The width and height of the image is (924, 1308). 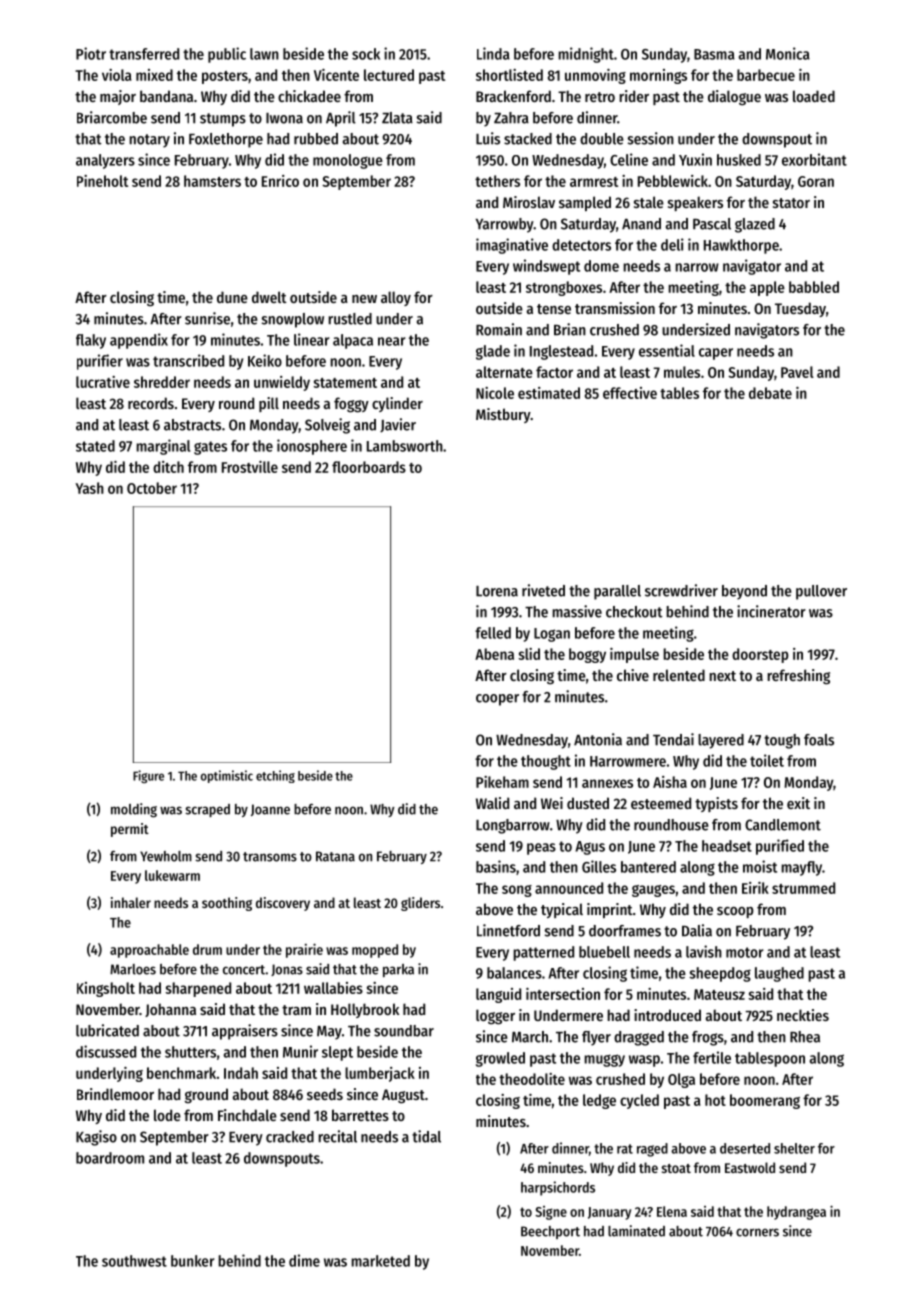 I want to click on debate, so click(x=770, y=393).
